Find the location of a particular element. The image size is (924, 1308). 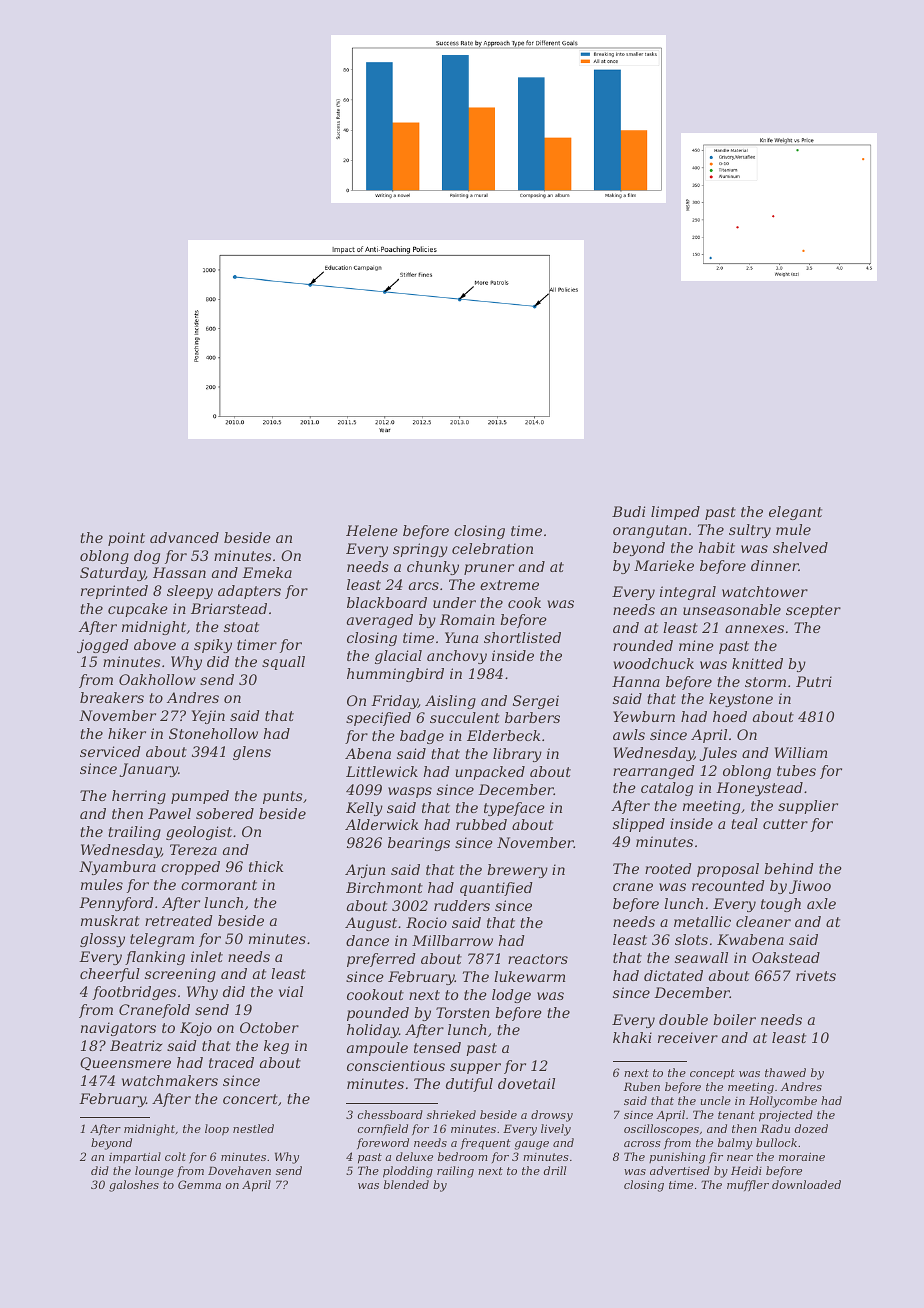

scepter is located at coordinates (813, 611).
